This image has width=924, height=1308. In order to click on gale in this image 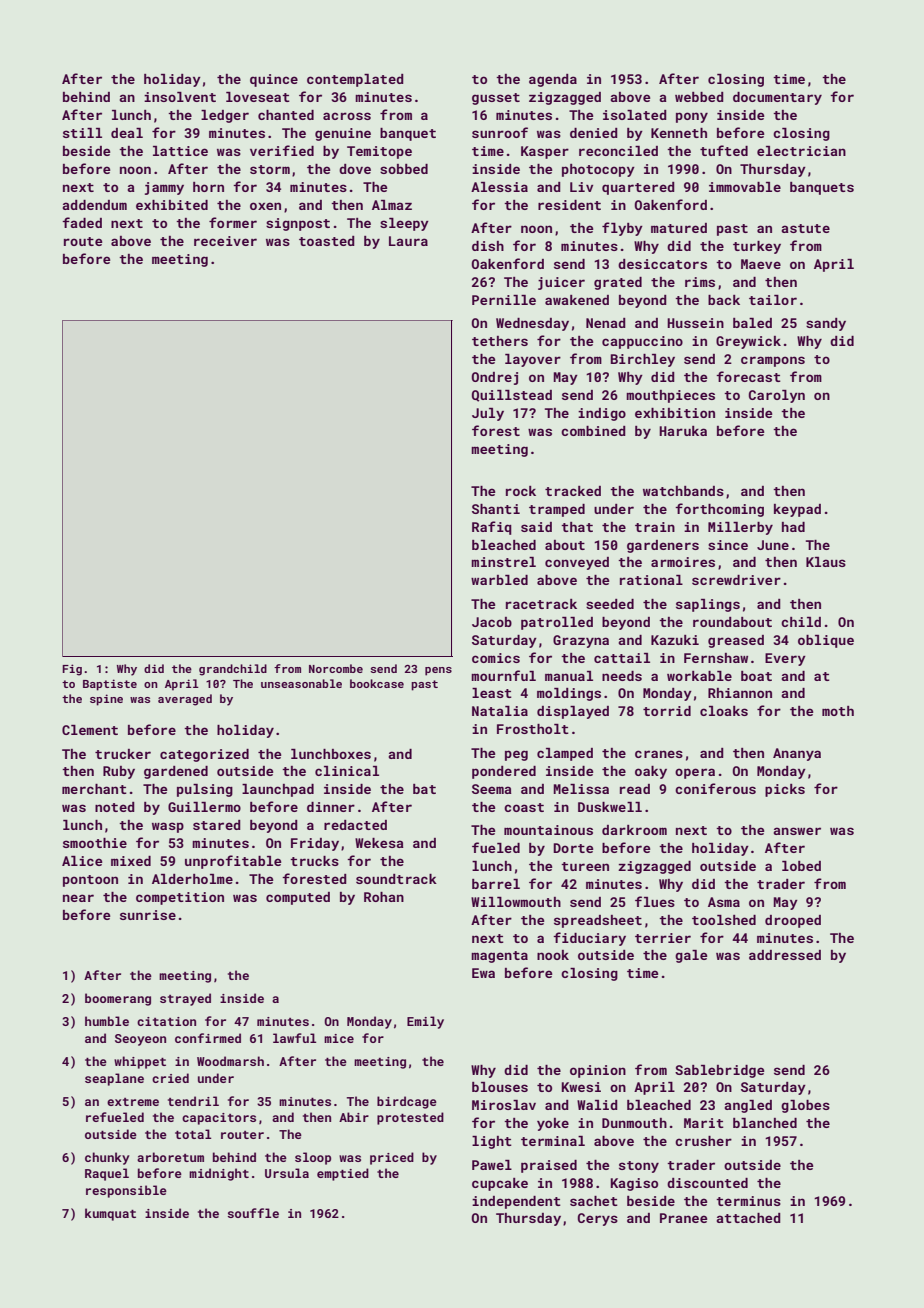, I will do `click(691, 956)`.
